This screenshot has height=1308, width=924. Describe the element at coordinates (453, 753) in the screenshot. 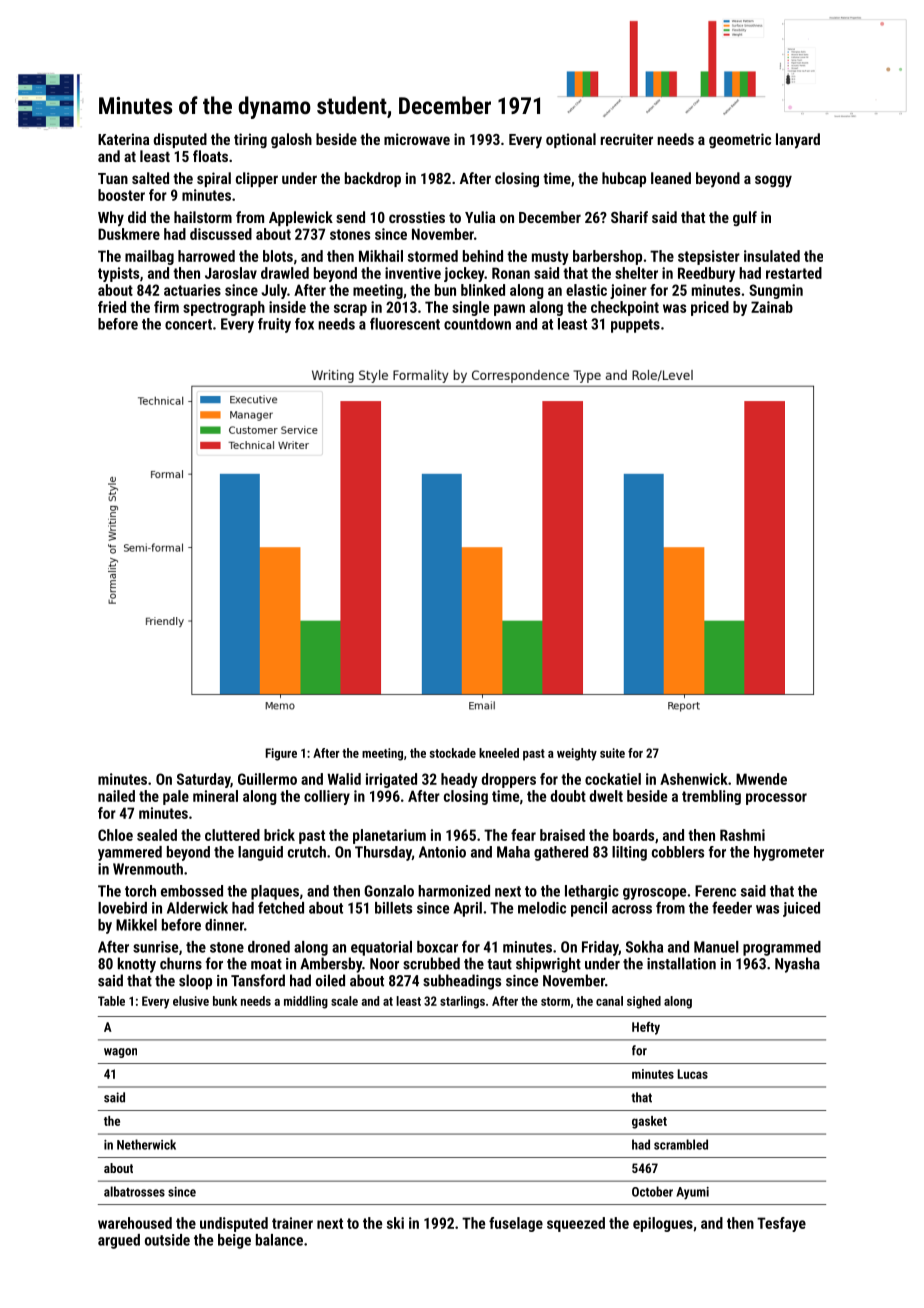

I see `stockade` at that location.
